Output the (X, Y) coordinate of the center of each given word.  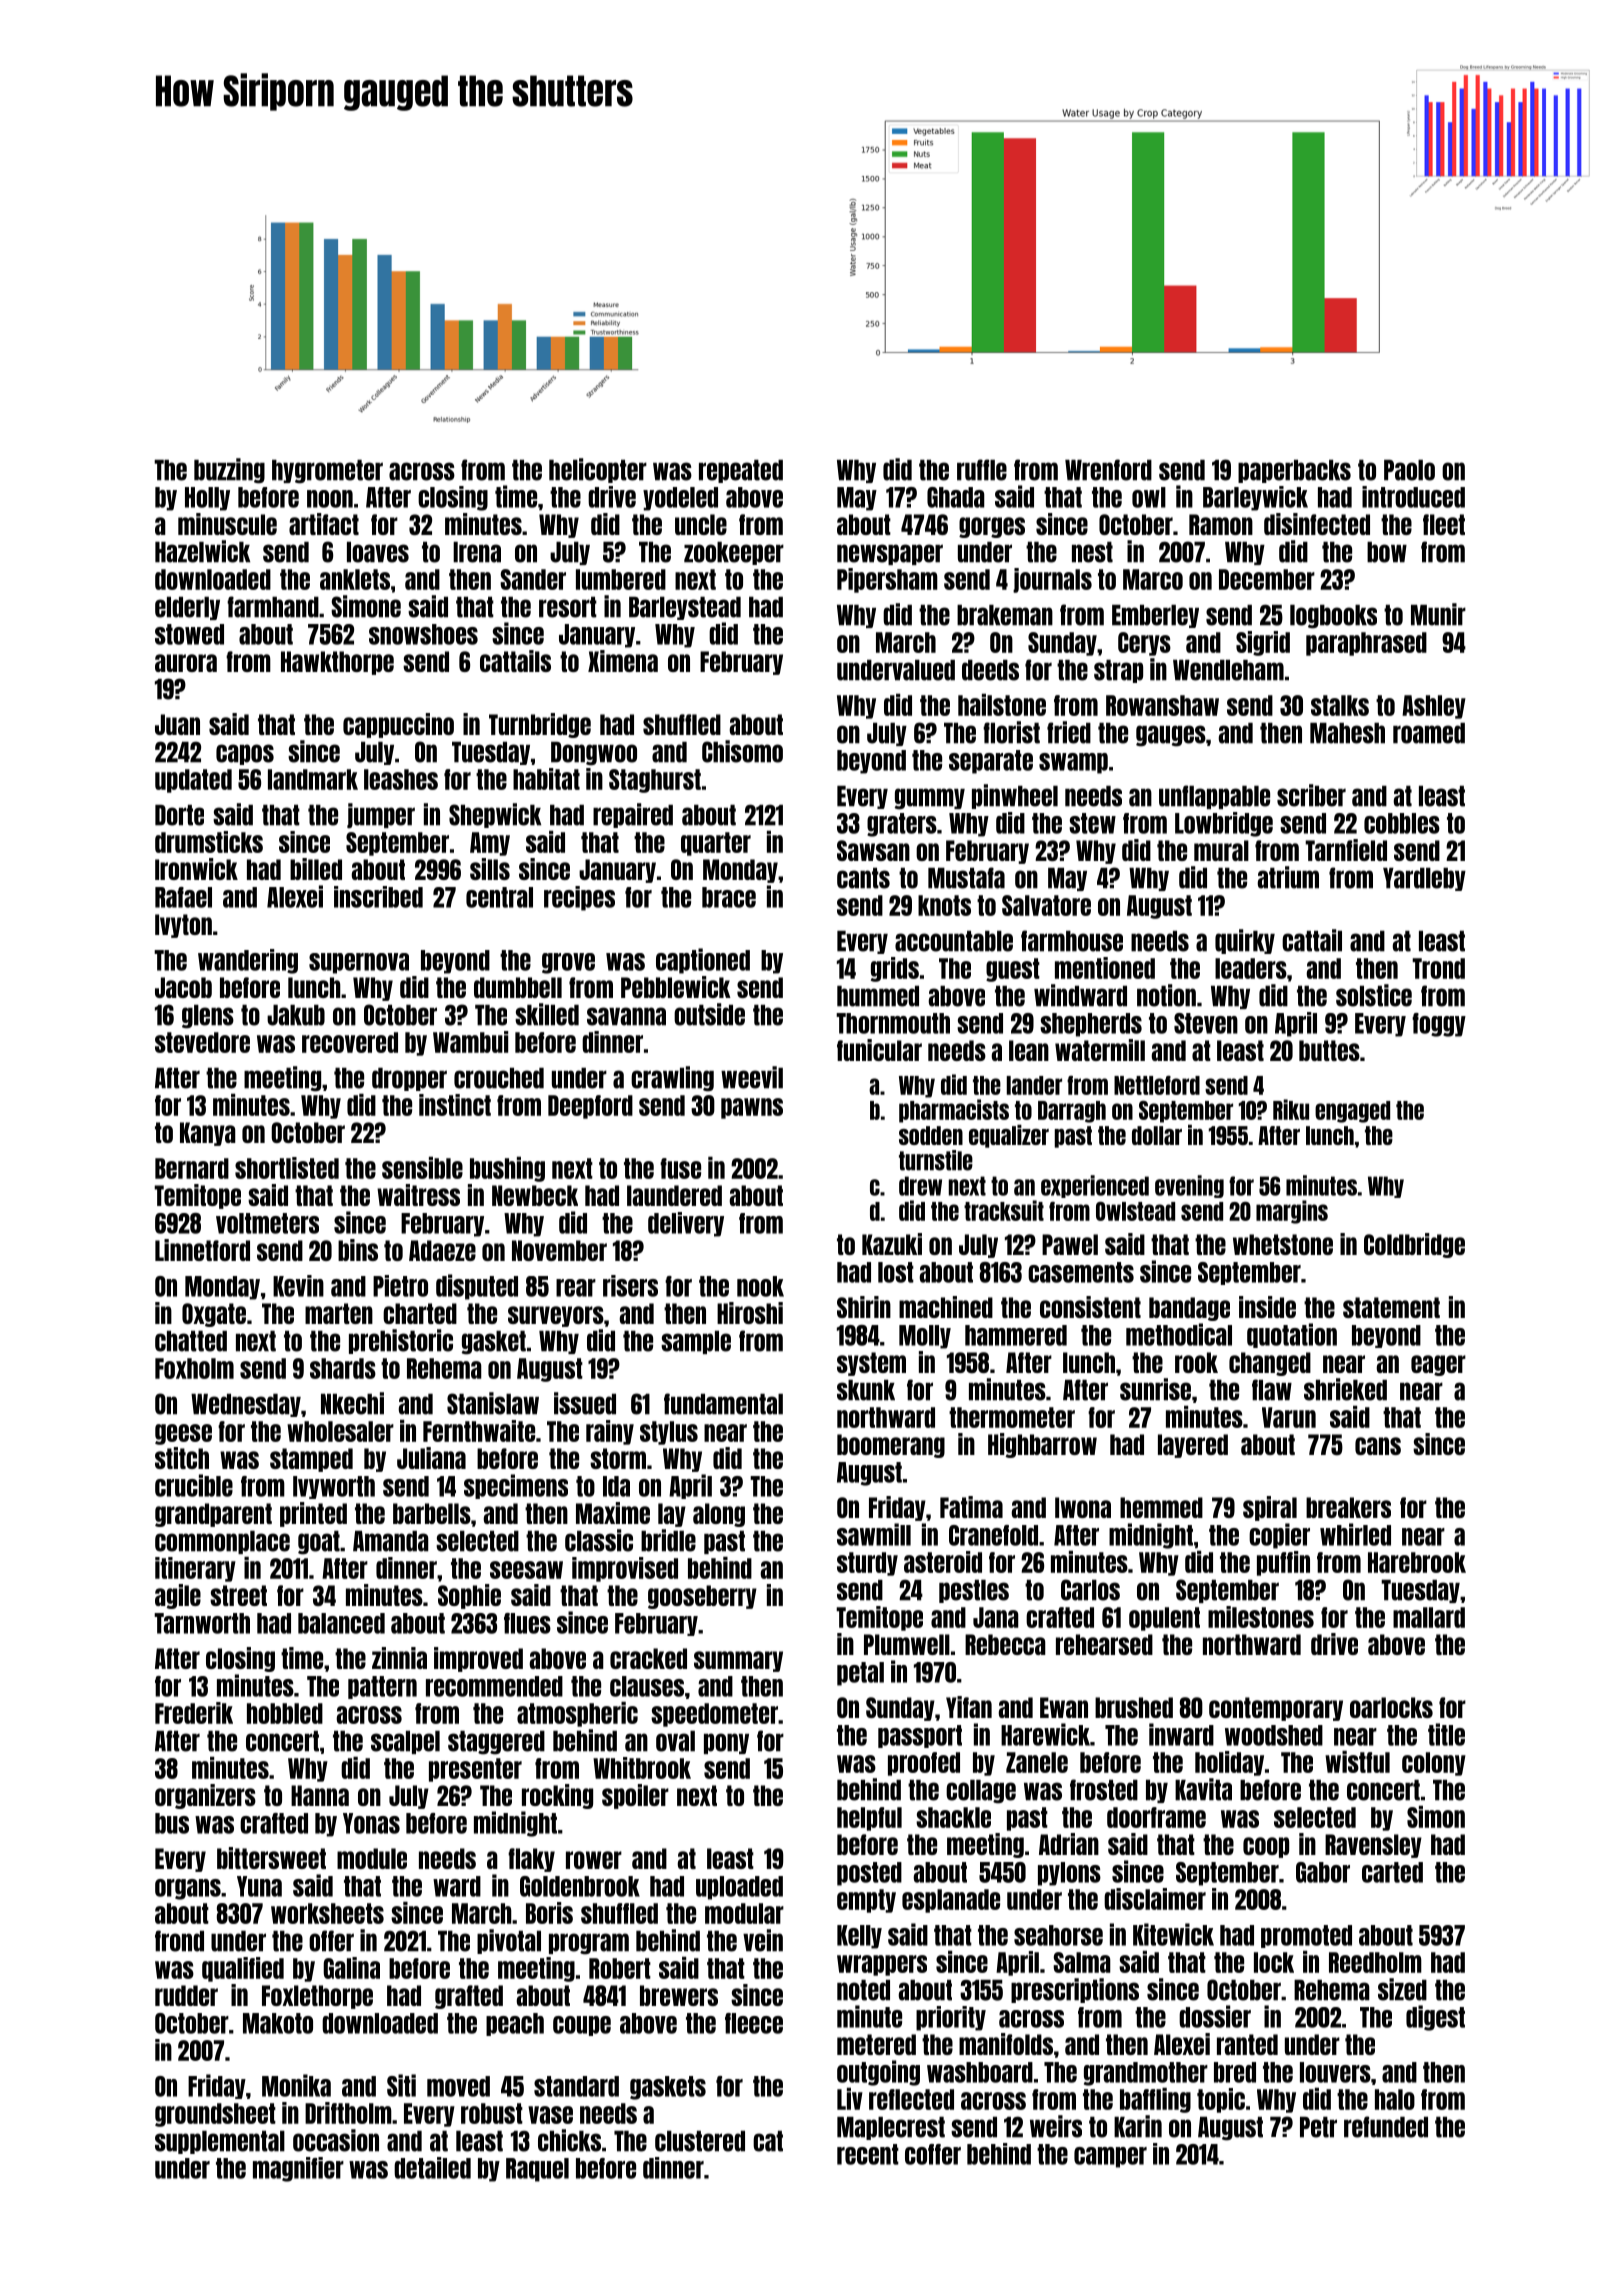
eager (1438, 1365)
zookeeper (734, 553)
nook (760, 1286)
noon (330, 499)
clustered (700, 2141)
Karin (1138, 2126)
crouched (499, 1078)
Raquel (537, 2170)
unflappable (1214, 797)
